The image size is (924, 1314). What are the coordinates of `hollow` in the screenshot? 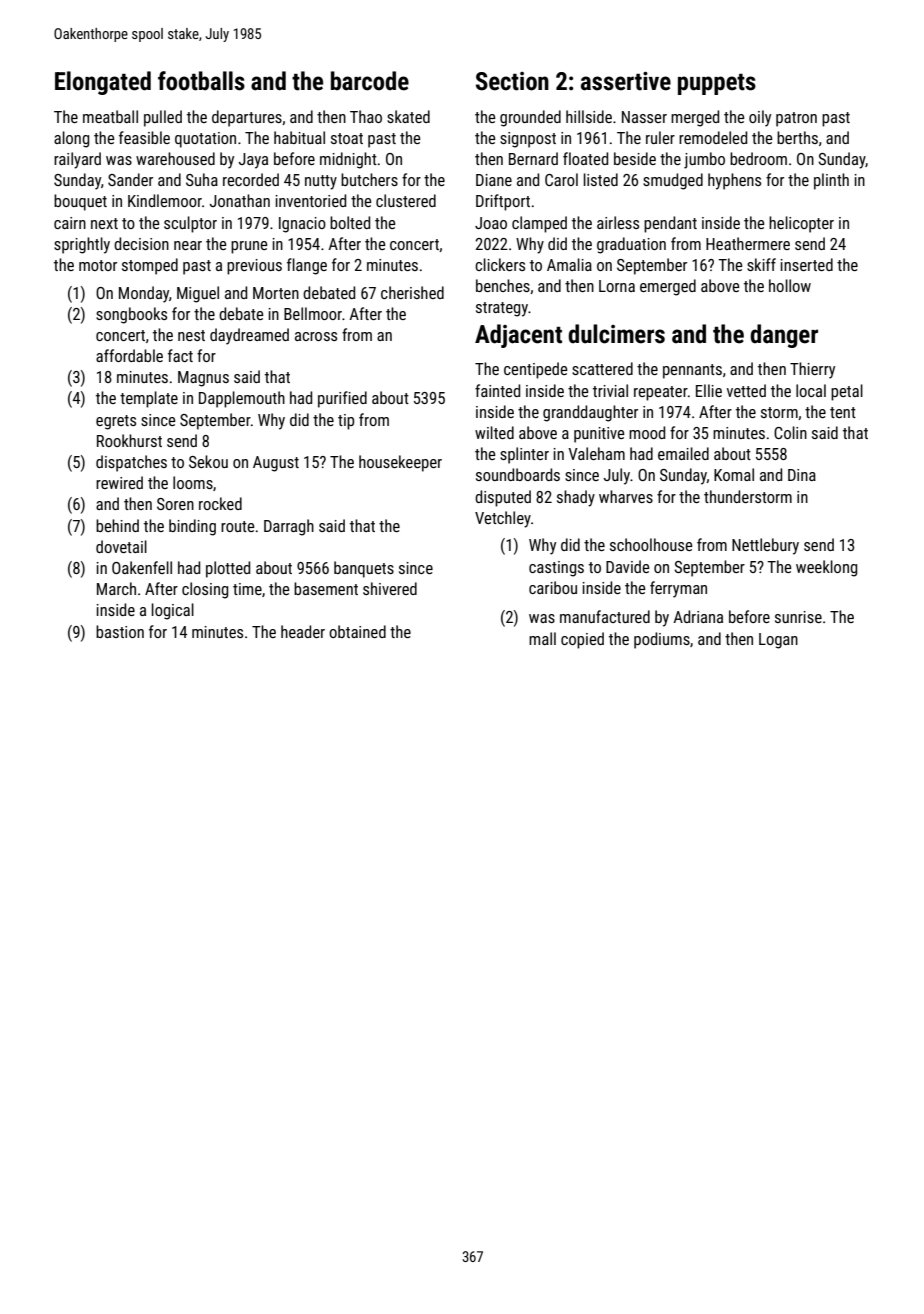 It's located at (790, 285).
